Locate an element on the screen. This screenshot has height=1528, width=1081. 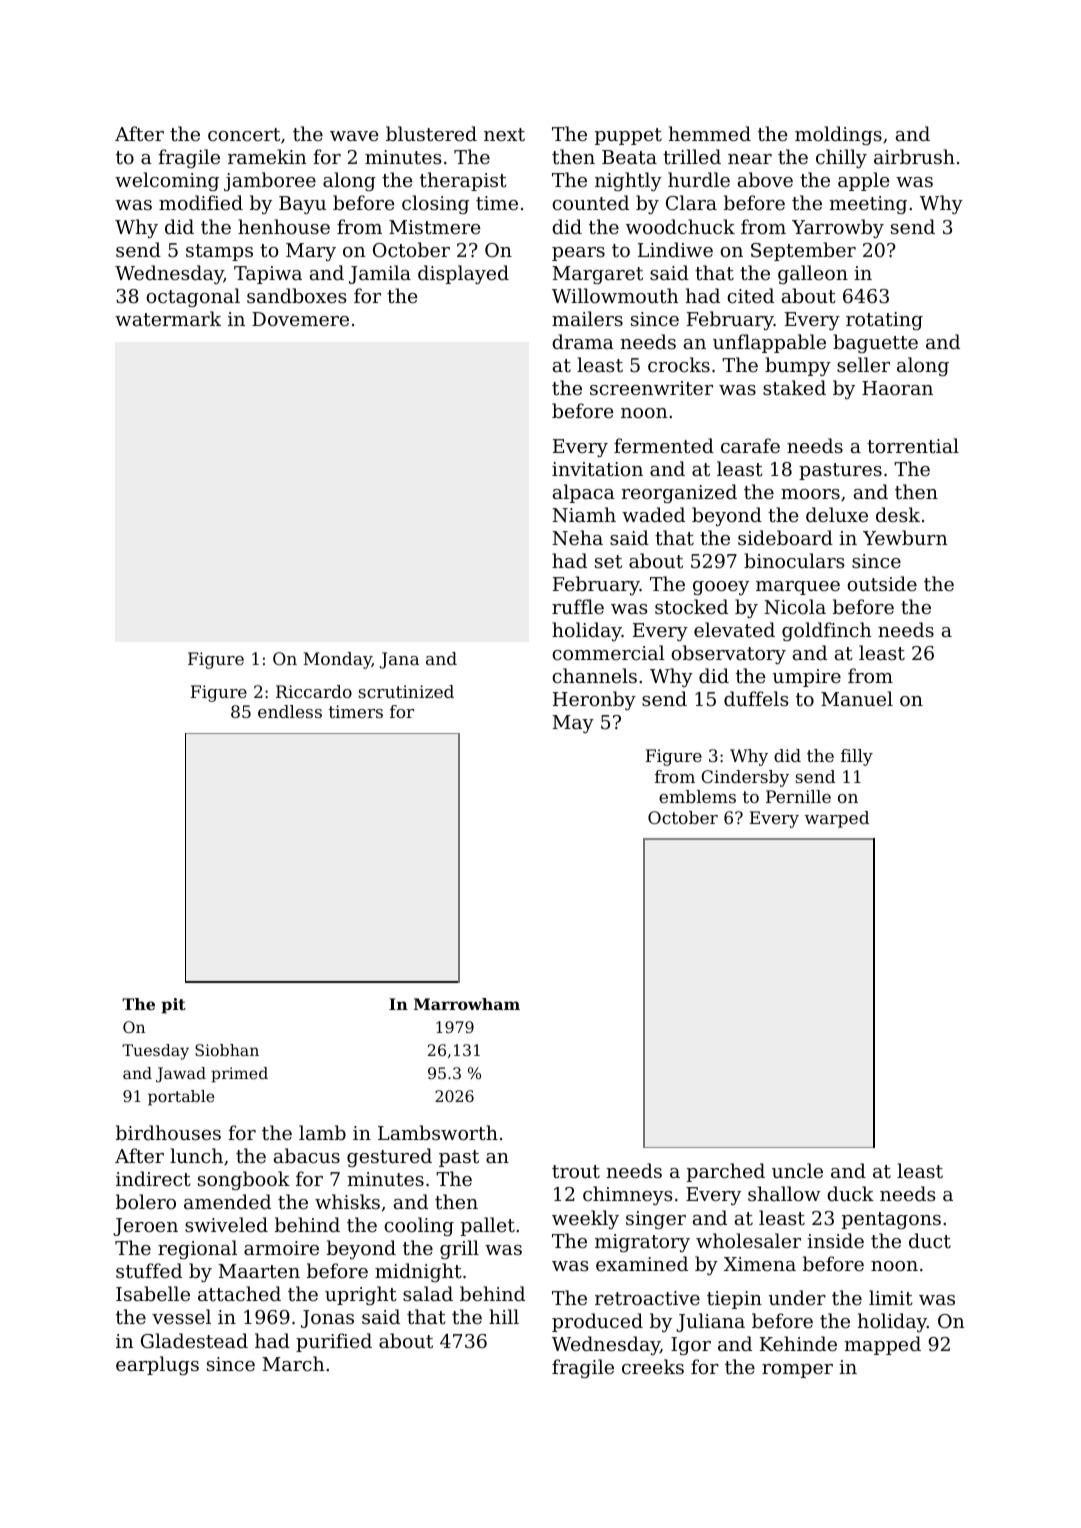
uncle is located at coordinates (797, 1170).
